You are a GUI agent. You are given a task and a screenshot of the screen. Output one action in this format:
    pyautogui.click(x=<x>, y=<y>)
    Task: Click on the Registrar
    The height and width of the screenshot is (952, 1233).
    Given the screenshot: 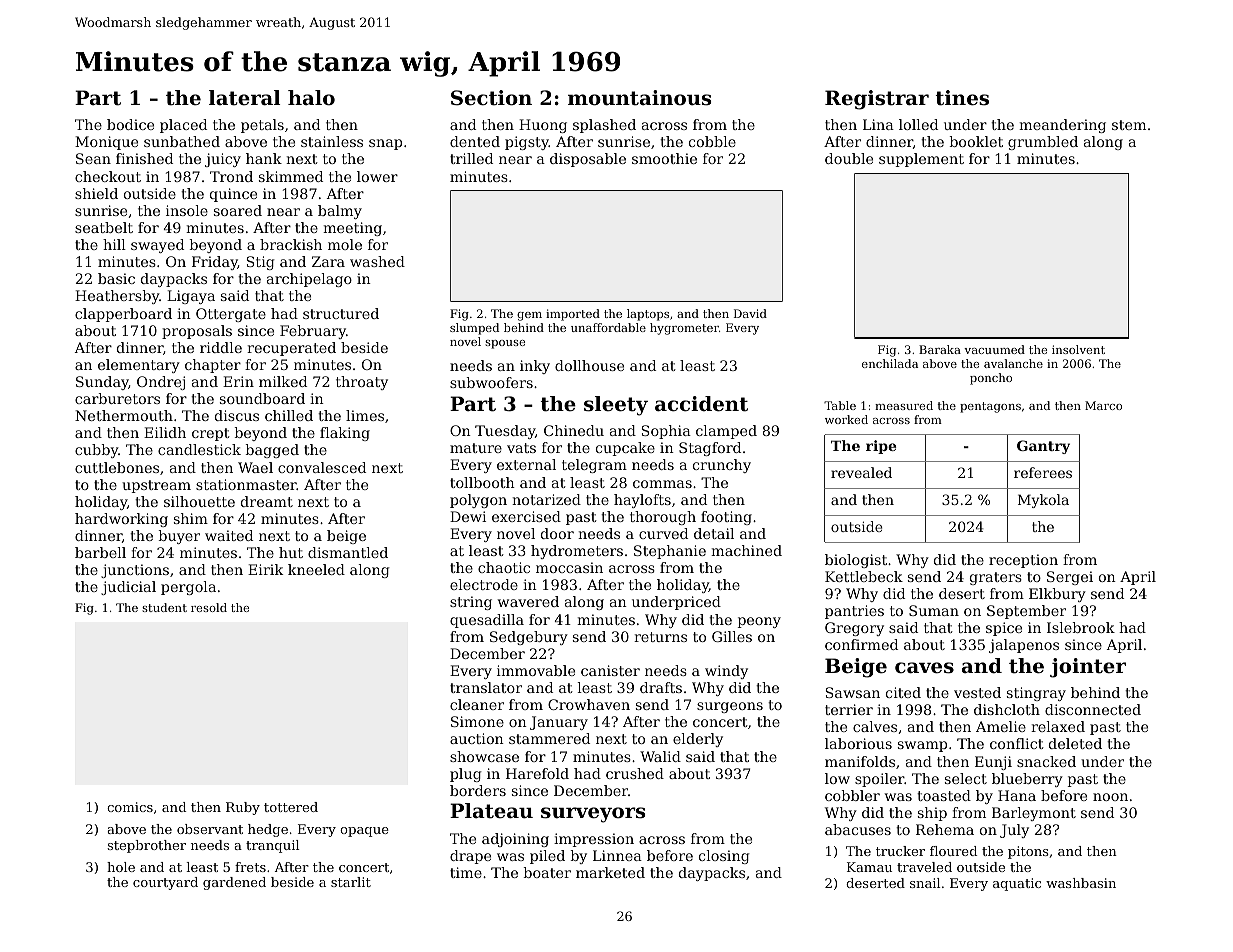 What is the action you would take?
    pyautogui.click(x=877, y=100)
